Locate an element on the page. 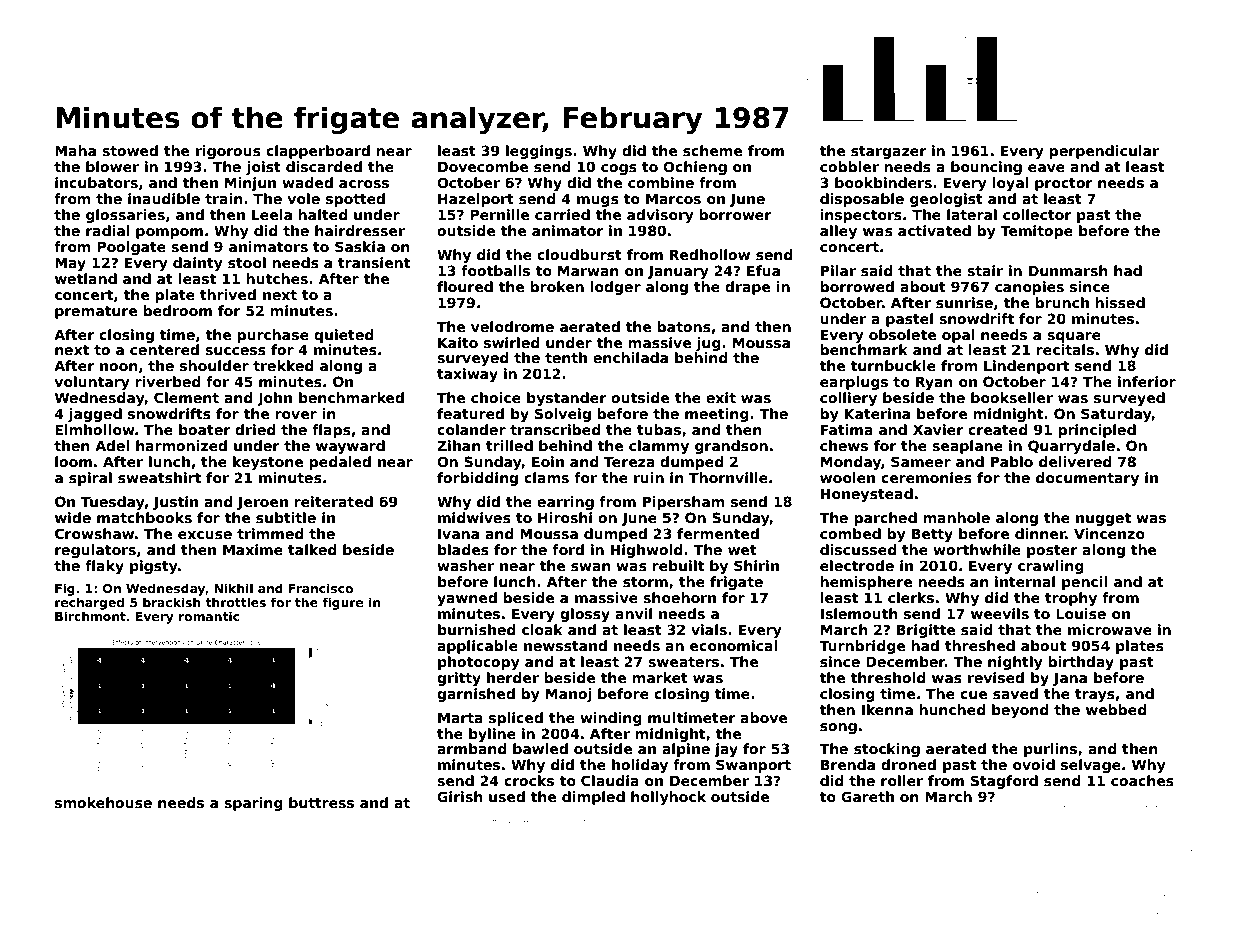 The image size is (1233, 952). loyal is located at coordinates (1010, 184).
